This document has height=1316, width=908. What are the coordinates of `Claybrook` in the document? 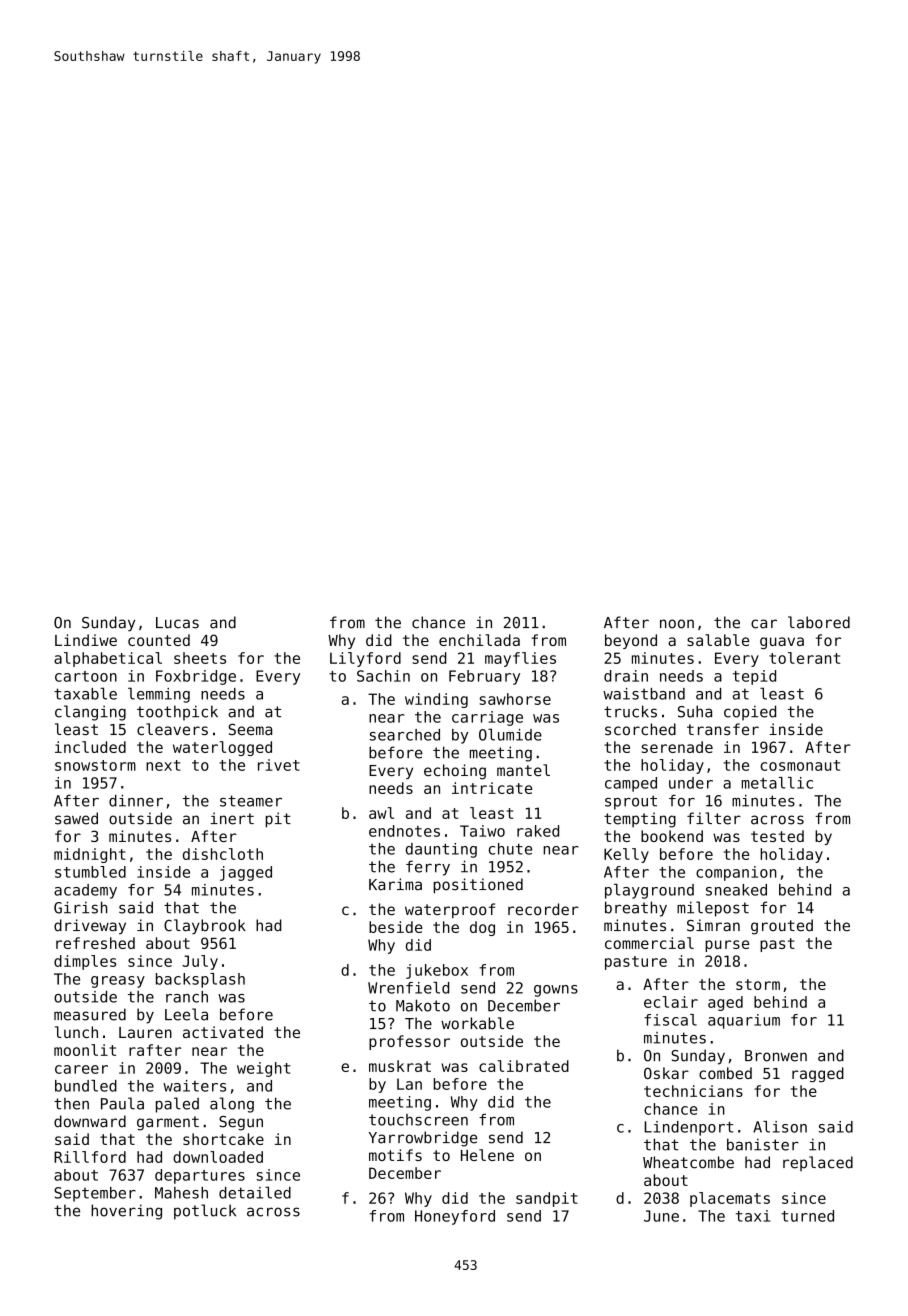 It's located at (205, 926).
